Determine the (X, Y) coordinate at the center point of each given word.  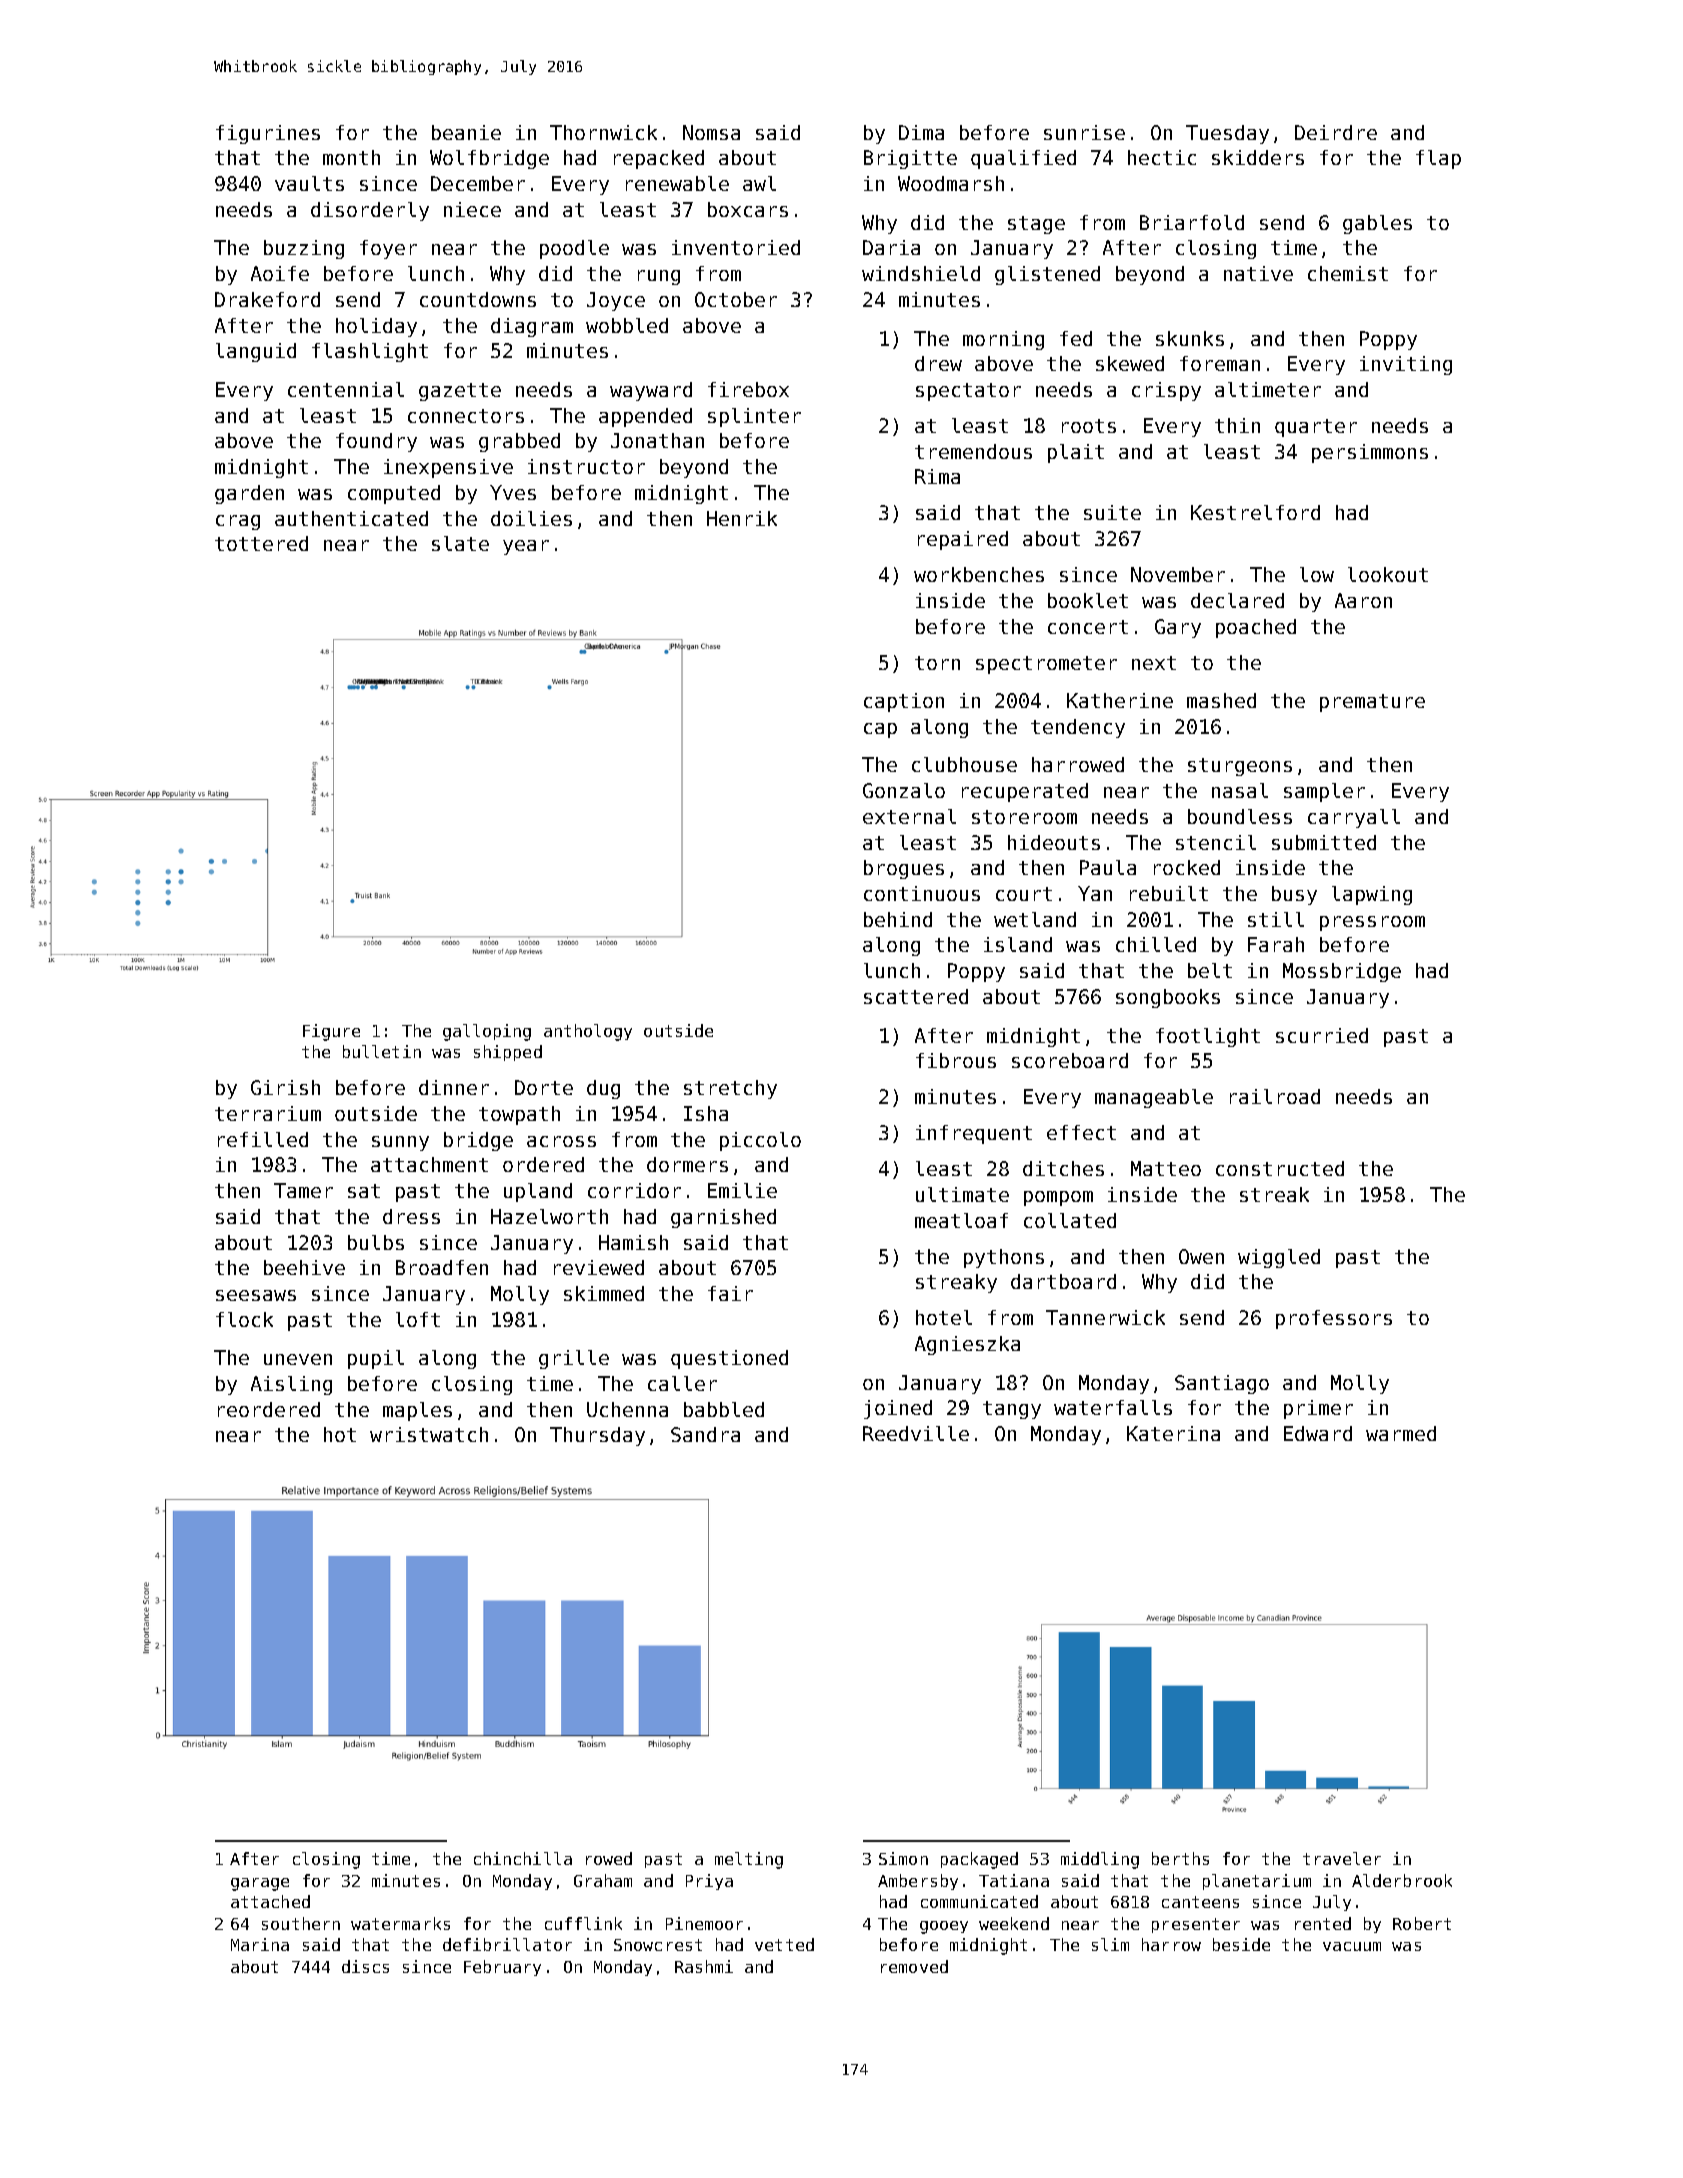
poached (1256, 628)
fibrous (956, 1060)
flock (244, 1319)
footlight (1208, 1037)
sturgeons (1240, 767)
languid (256, 352)
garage (260, 1884)
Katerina (1173, 1433)
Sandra (705, 1434)
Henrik (742, 518)
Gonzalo (904, 790)
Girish (285, 1087)
